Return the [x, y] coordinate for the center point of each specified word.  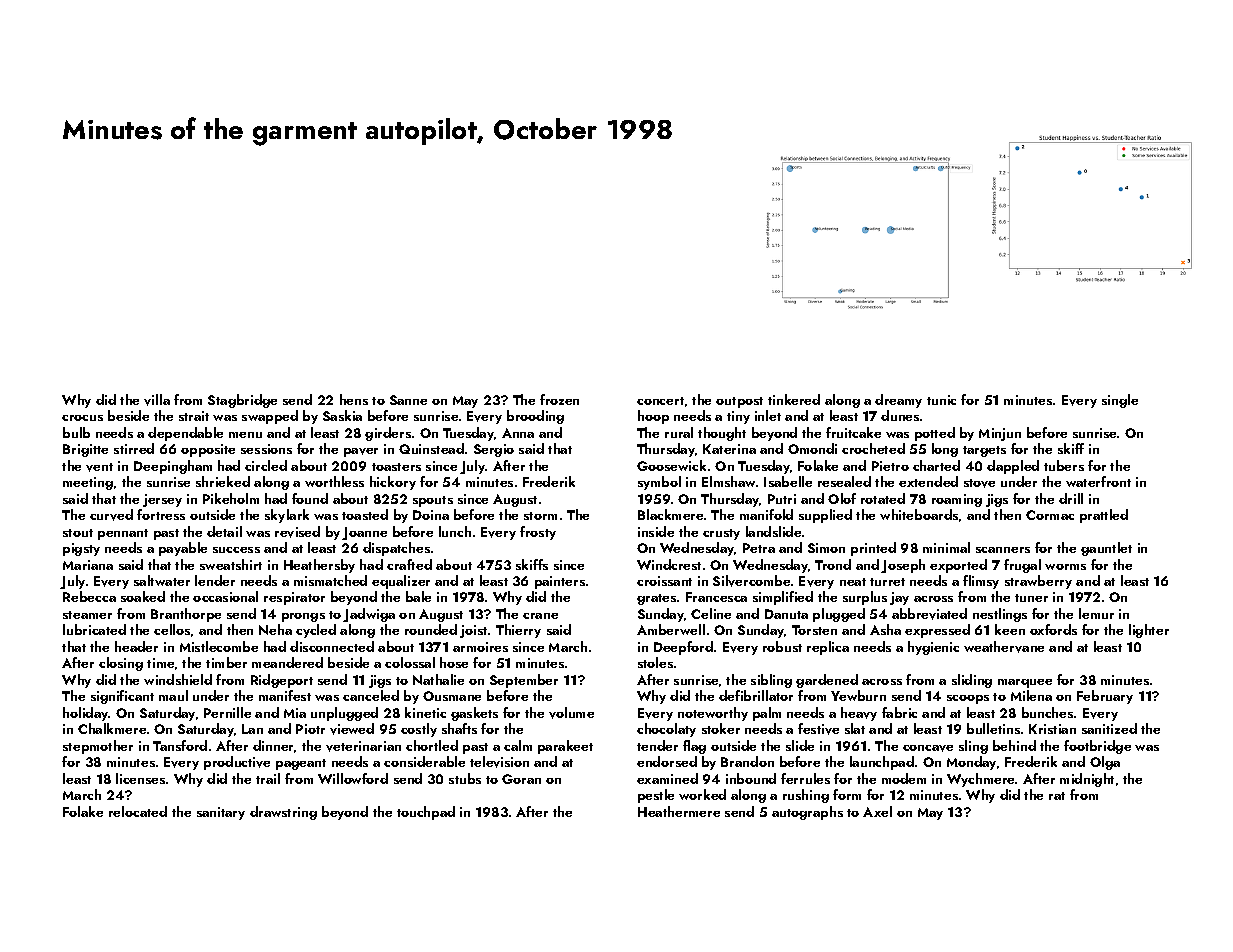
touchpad [426, 813]
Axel [877, 811]
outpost [739, 402]
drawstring [283, 813]
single [1120, 401]
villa [157, 400]
